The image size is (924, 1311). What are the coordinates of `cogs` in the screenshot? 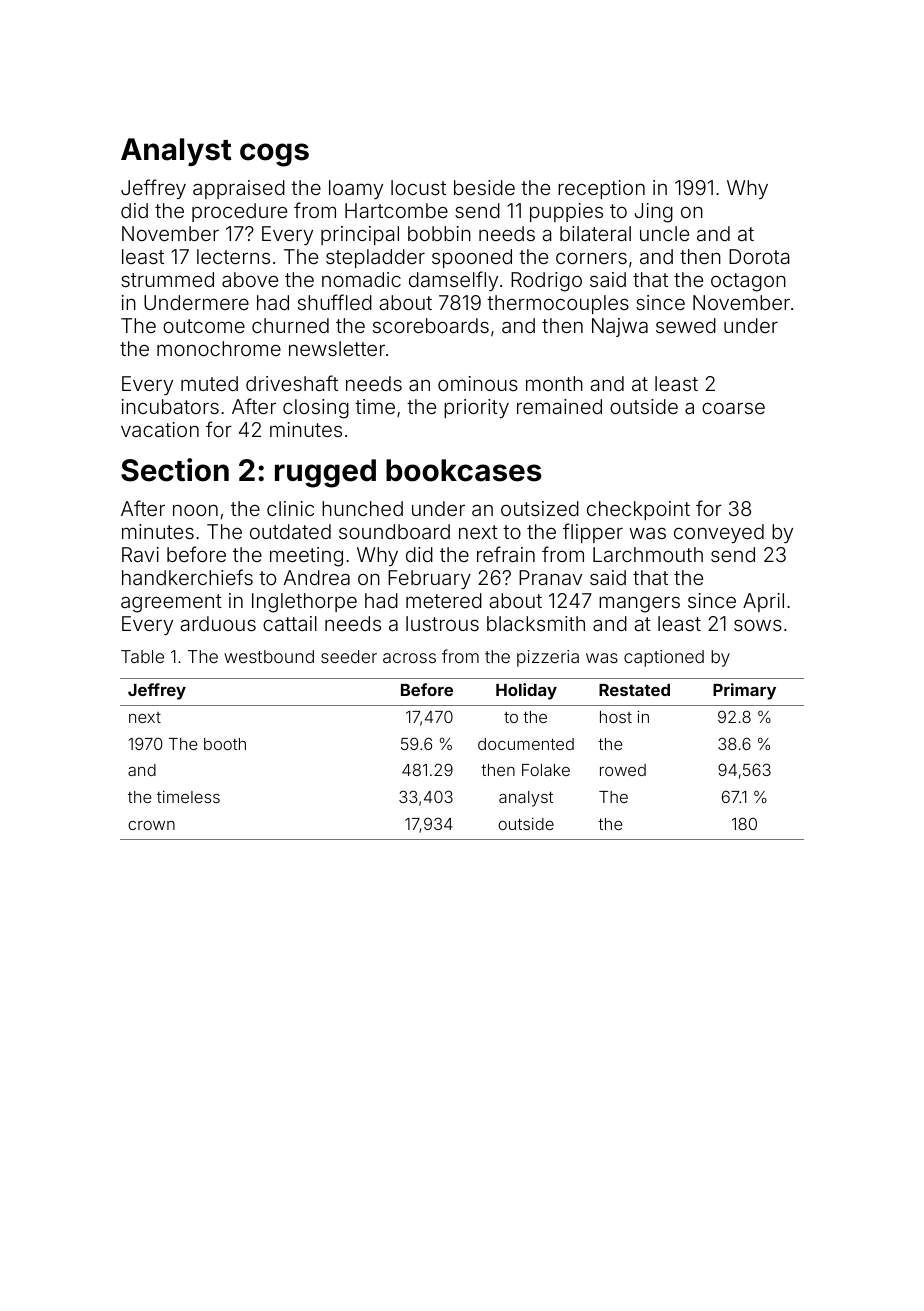 It's located at (274, 155).
